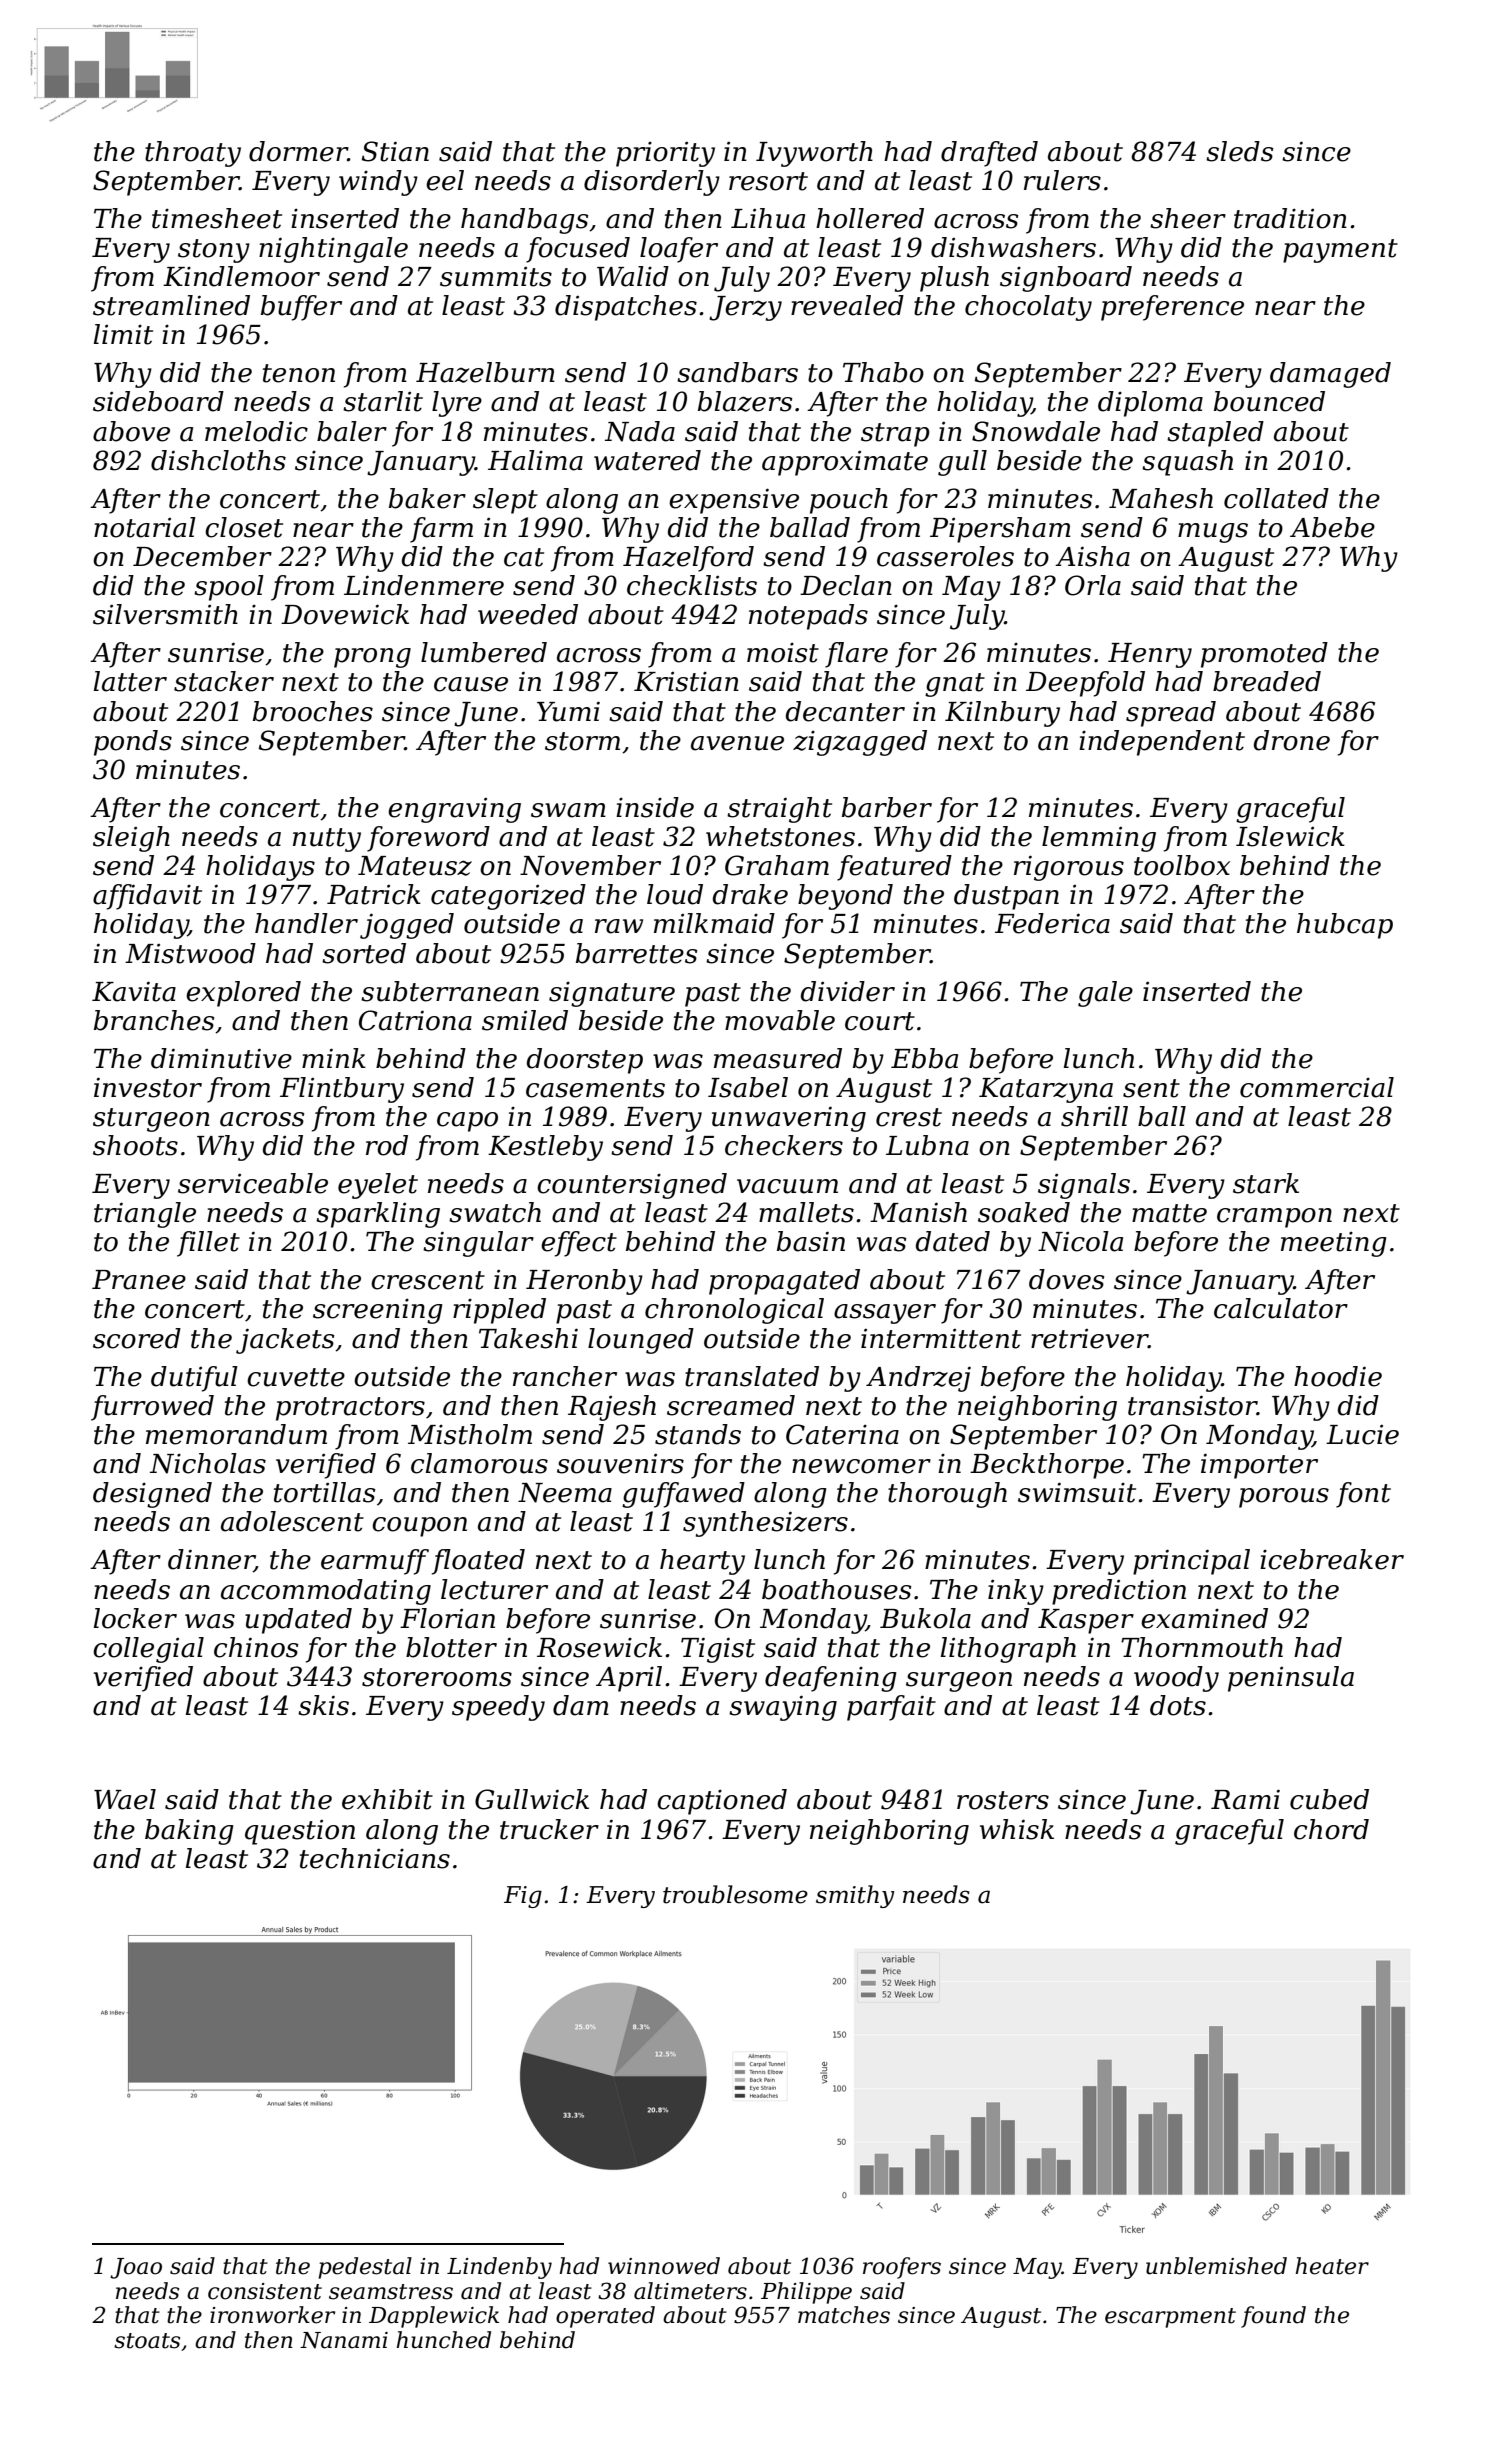 This image has width=1496, height=2464. What do you see at coordinates (1003, 1800) in the image?
I see `rosters` at bounding box center [1003, 1800].
